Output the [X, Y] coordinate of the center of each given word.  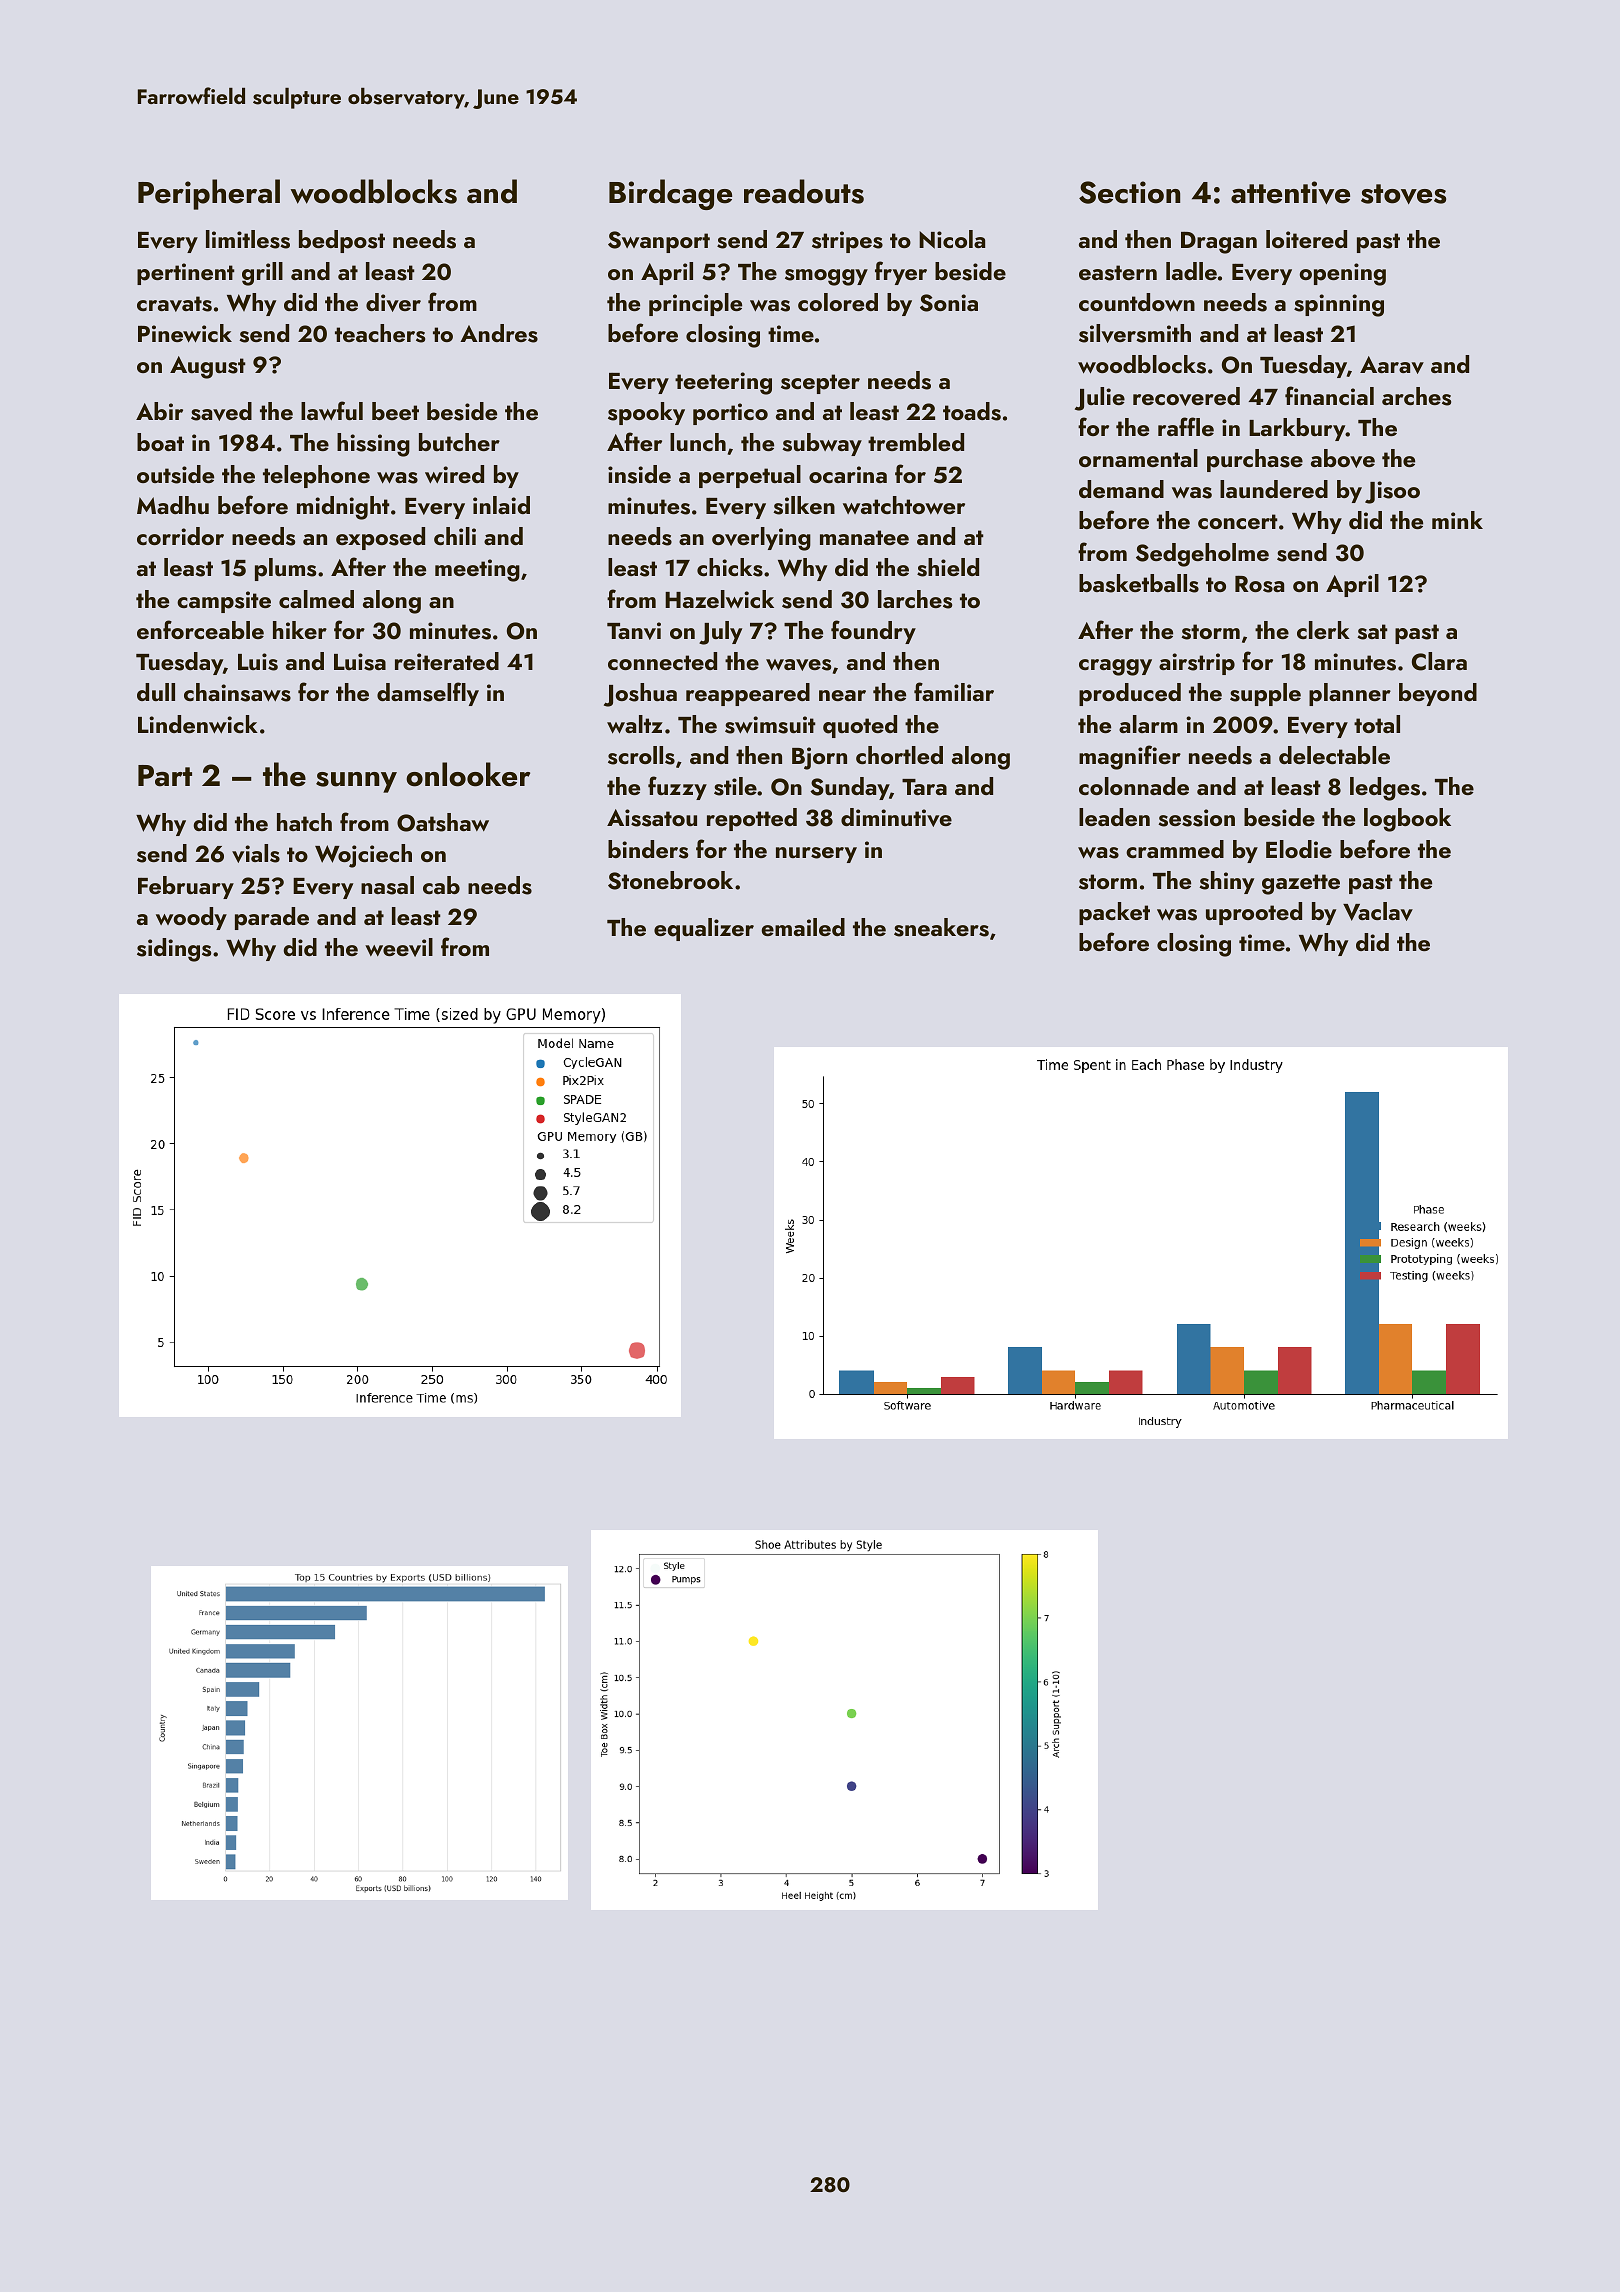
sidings [174, 950]
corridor [180, 536]
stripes [847, 242]
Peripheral [209, 194]
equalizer [704, 929]
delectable [1334, 755]
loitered [1306, 239]
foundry [873, 632]
